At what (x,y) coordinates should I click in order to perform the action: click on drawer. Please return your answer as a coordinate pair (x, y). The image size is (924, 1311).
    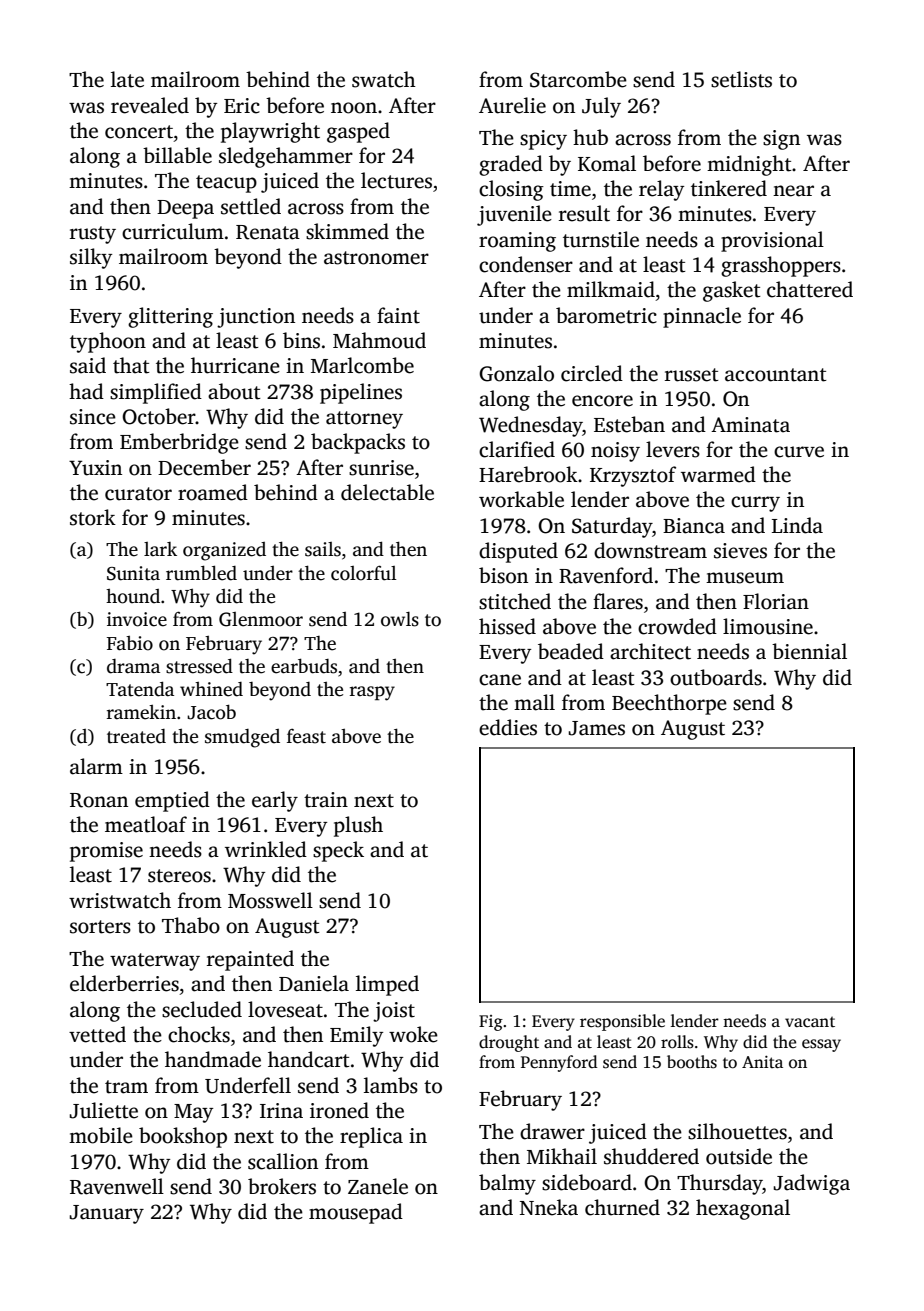
    Looking at the image, I should click on (552, 1131).
